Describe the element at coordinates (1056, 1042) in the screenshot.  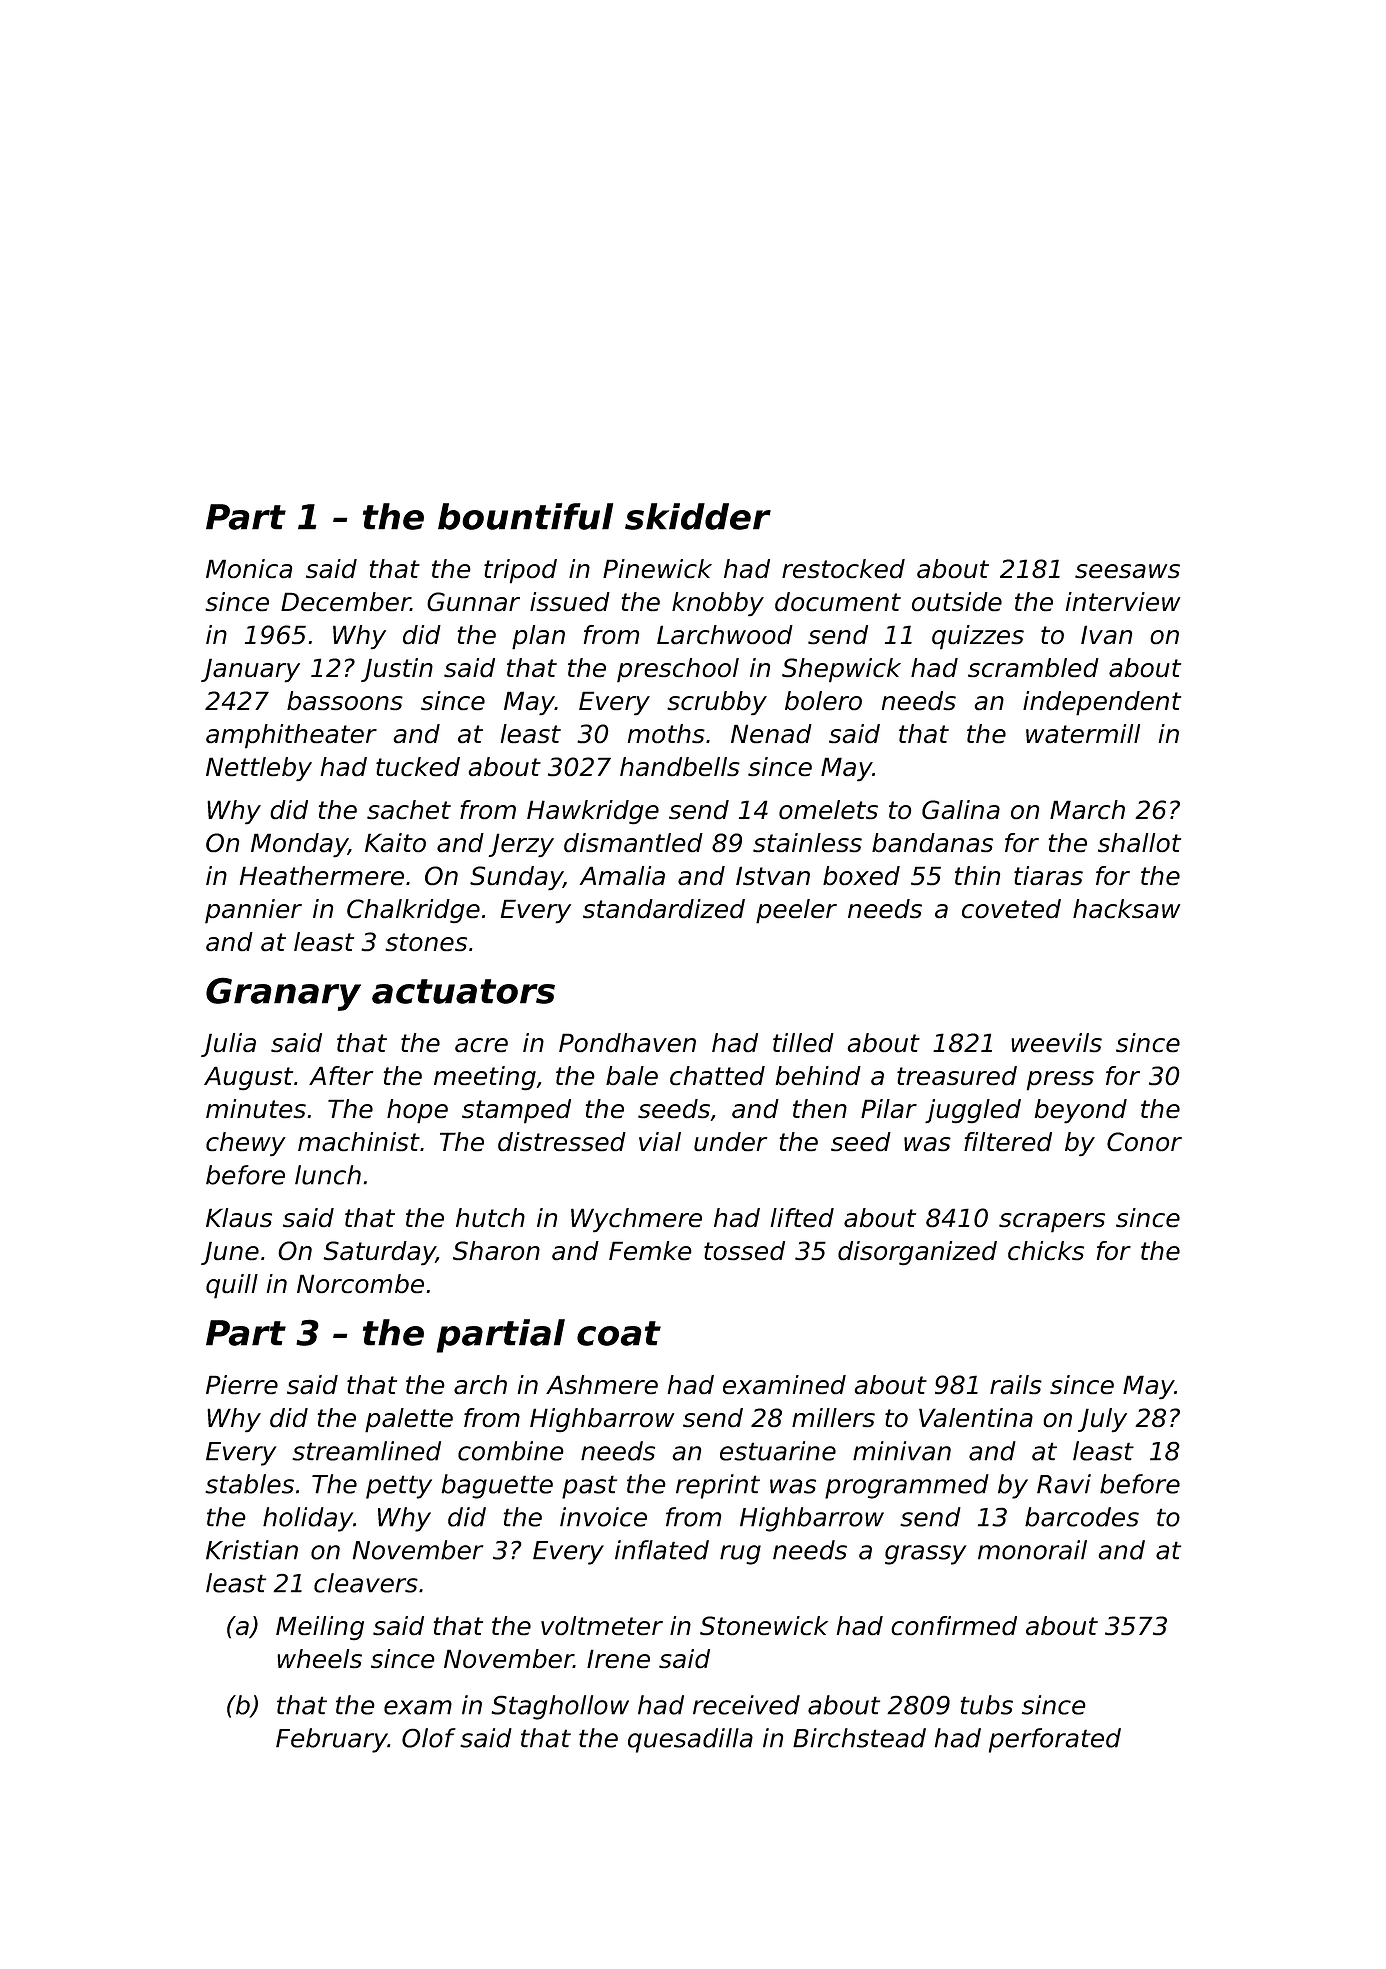
I see `weevils` at that location.
